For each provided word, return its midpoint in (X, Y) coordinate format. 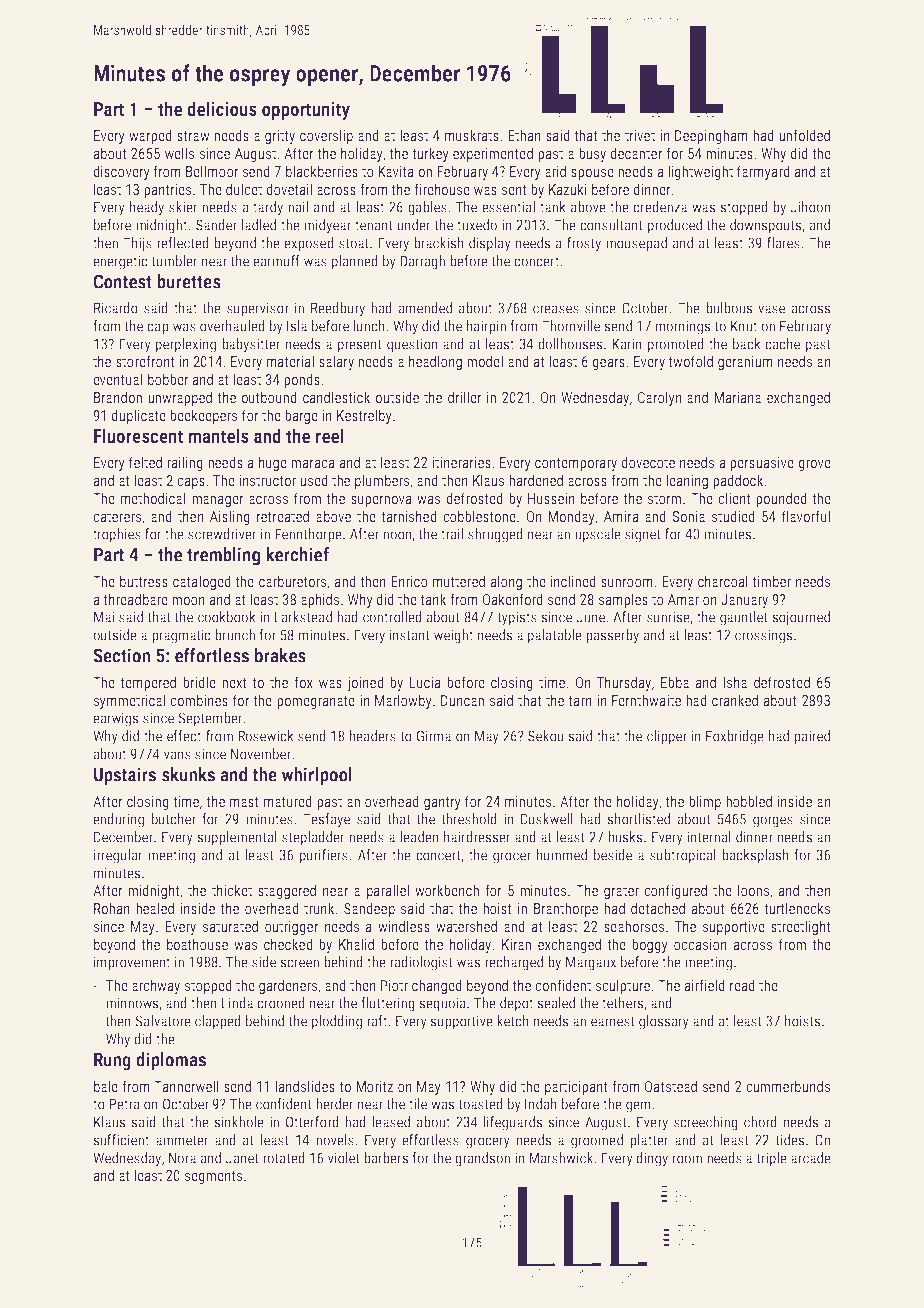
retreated (283, 516)
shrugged (495, 535)
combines (199, 700)
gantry (442, 803)
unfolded (804, 135)
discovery (121, 172)
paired (812, 737)
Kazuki (568, 189)
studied (733, 516)
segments (213, 1177)
